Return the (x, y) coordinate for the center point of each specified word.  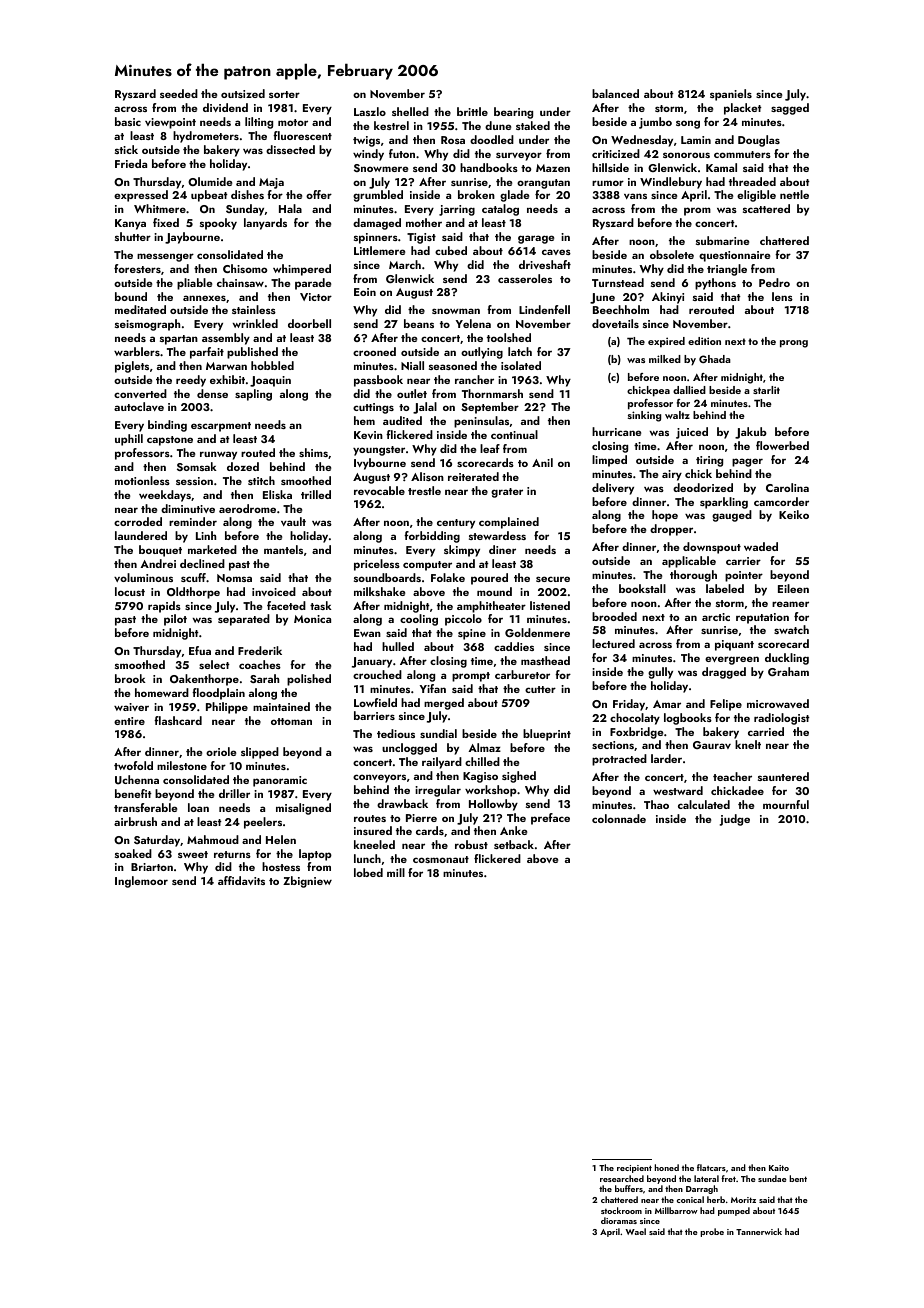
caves (556, 252)
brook (130, 678)
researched (622, 1178)
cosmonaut (441, 859)
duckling (787, 659)
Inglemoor (141, 882)
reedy (191, 381)
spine (472, 634)
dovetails (615, 323)
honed (666, 1167)
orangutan (543, 184)
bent (798, 1178)
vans (635, 196)
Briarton (152, 867)
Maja (271, 183)
